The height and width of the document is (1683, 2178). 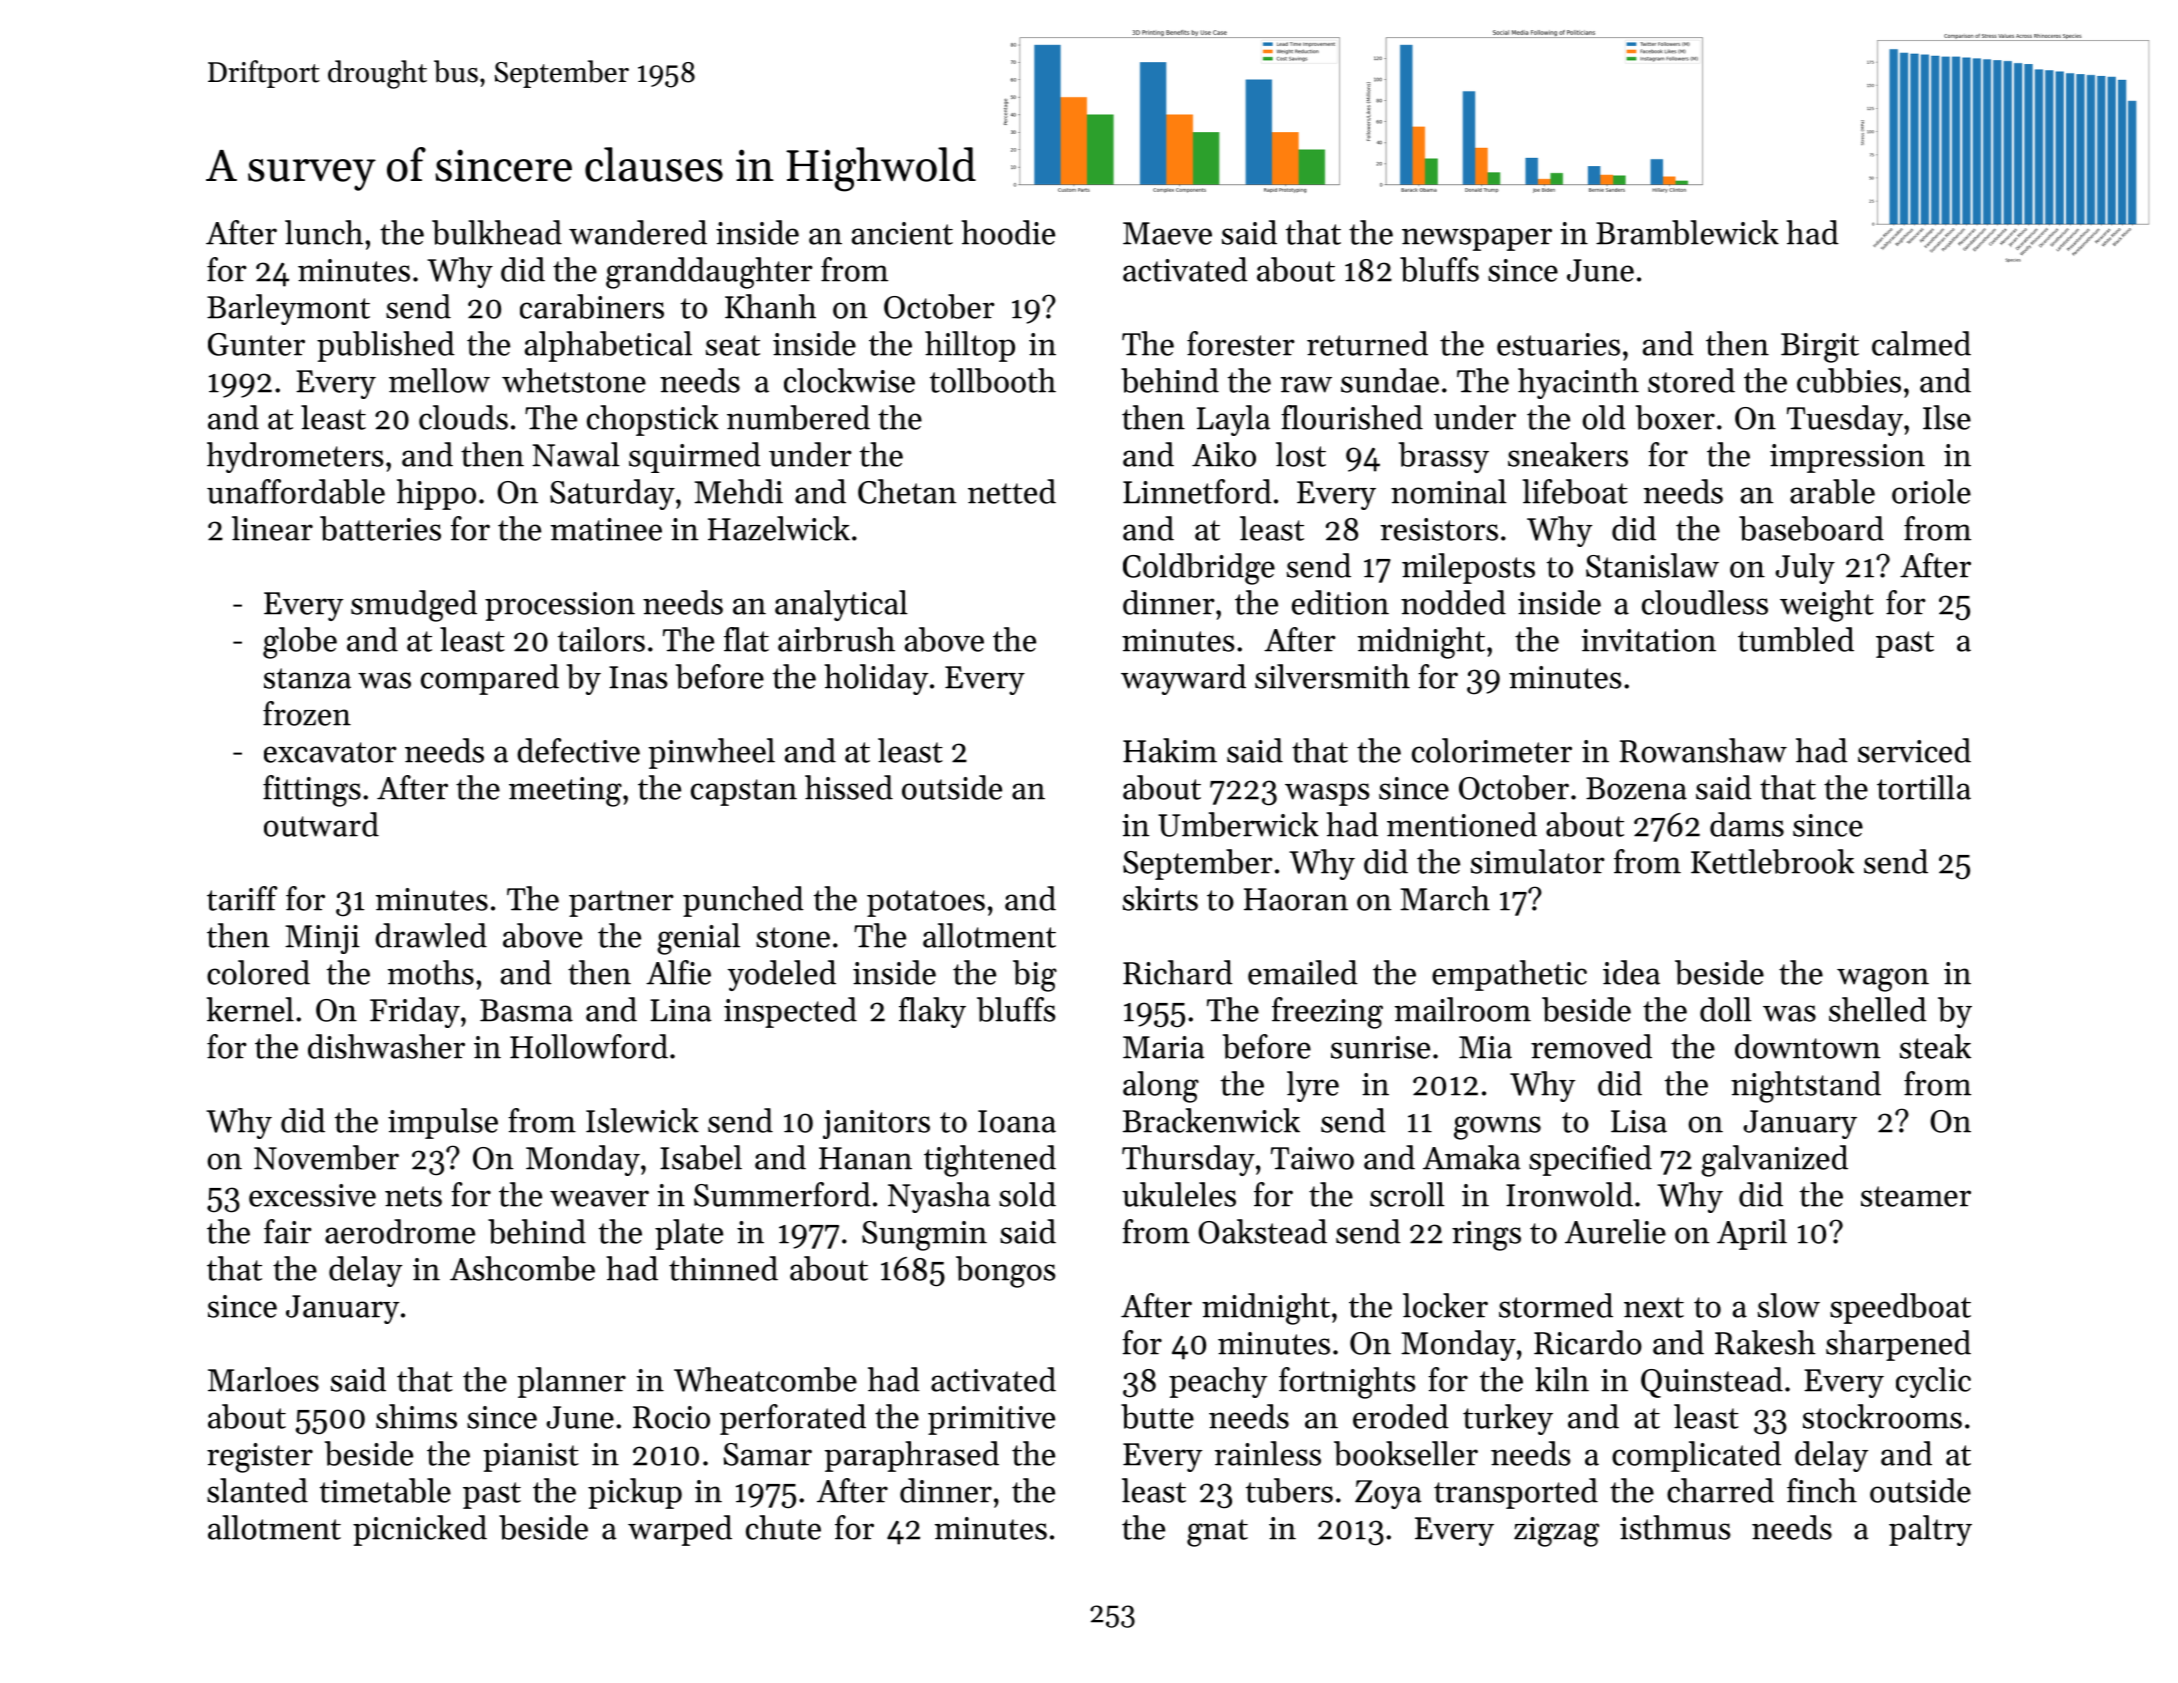 I want to click on smudged, so click(x=414, y=606).
